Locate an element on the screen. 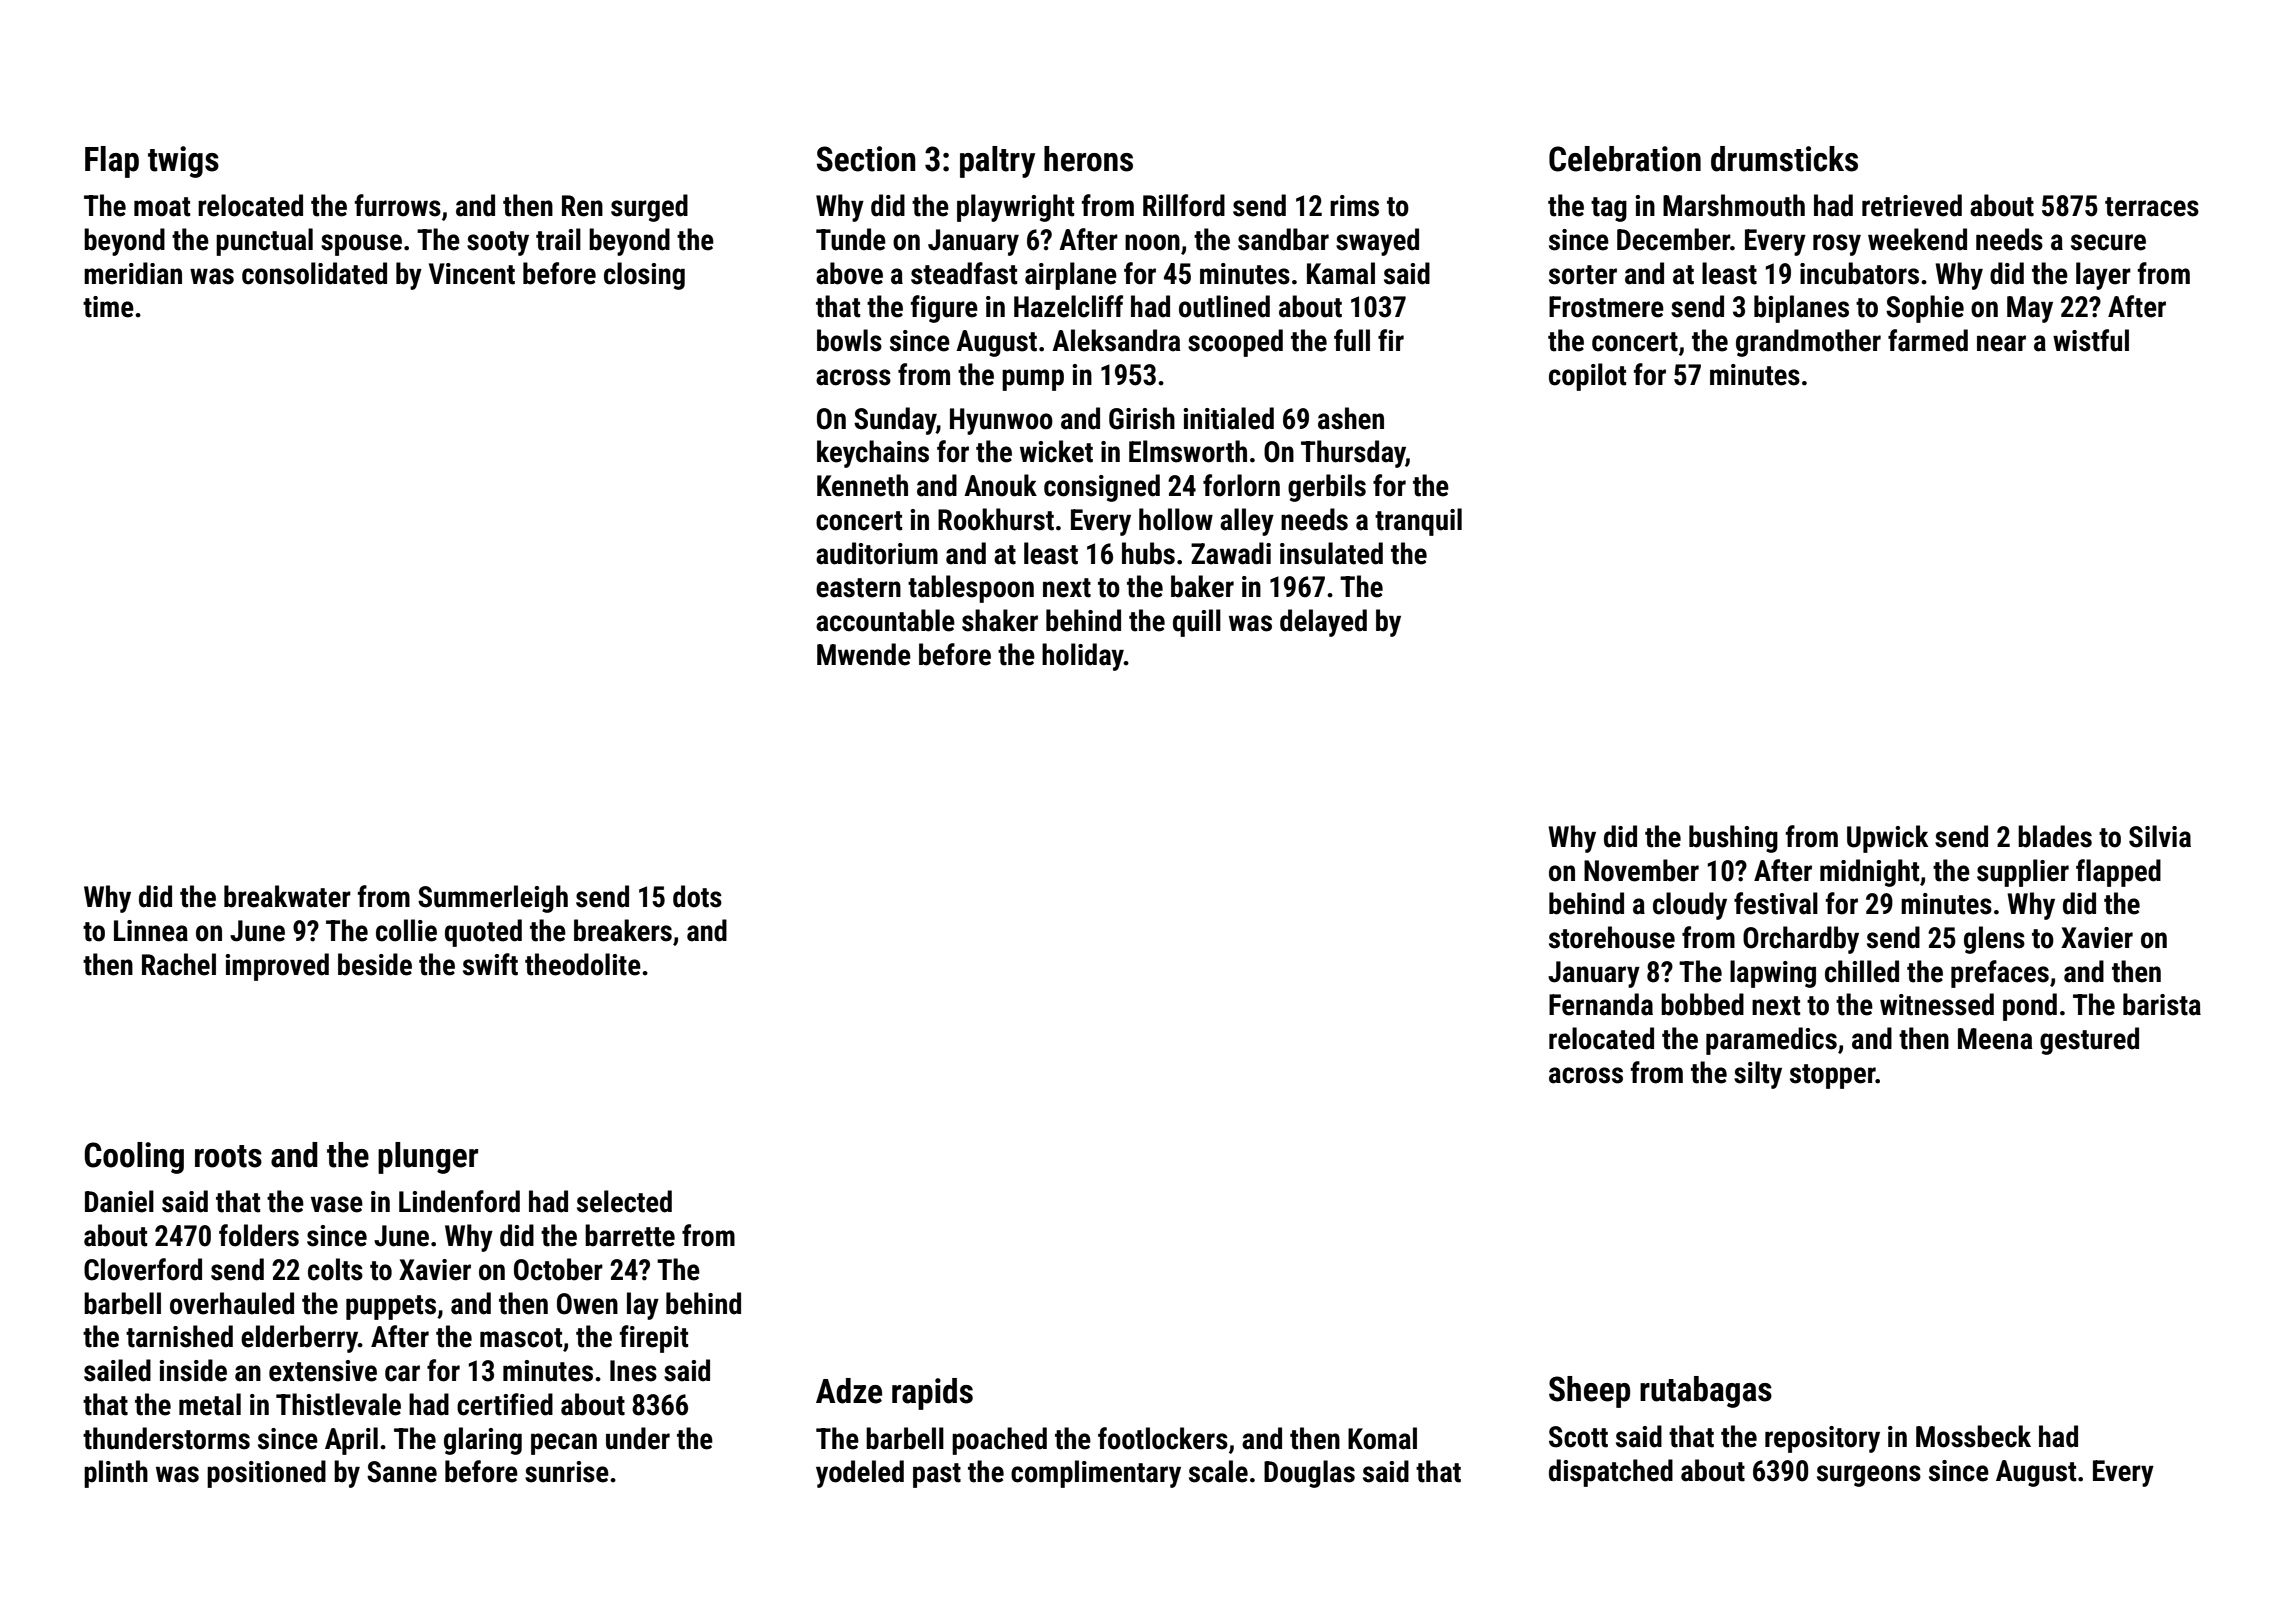 This screenshot has width=2292, height=1620. Mossbeck is located at coordinates (1973, 1436).
